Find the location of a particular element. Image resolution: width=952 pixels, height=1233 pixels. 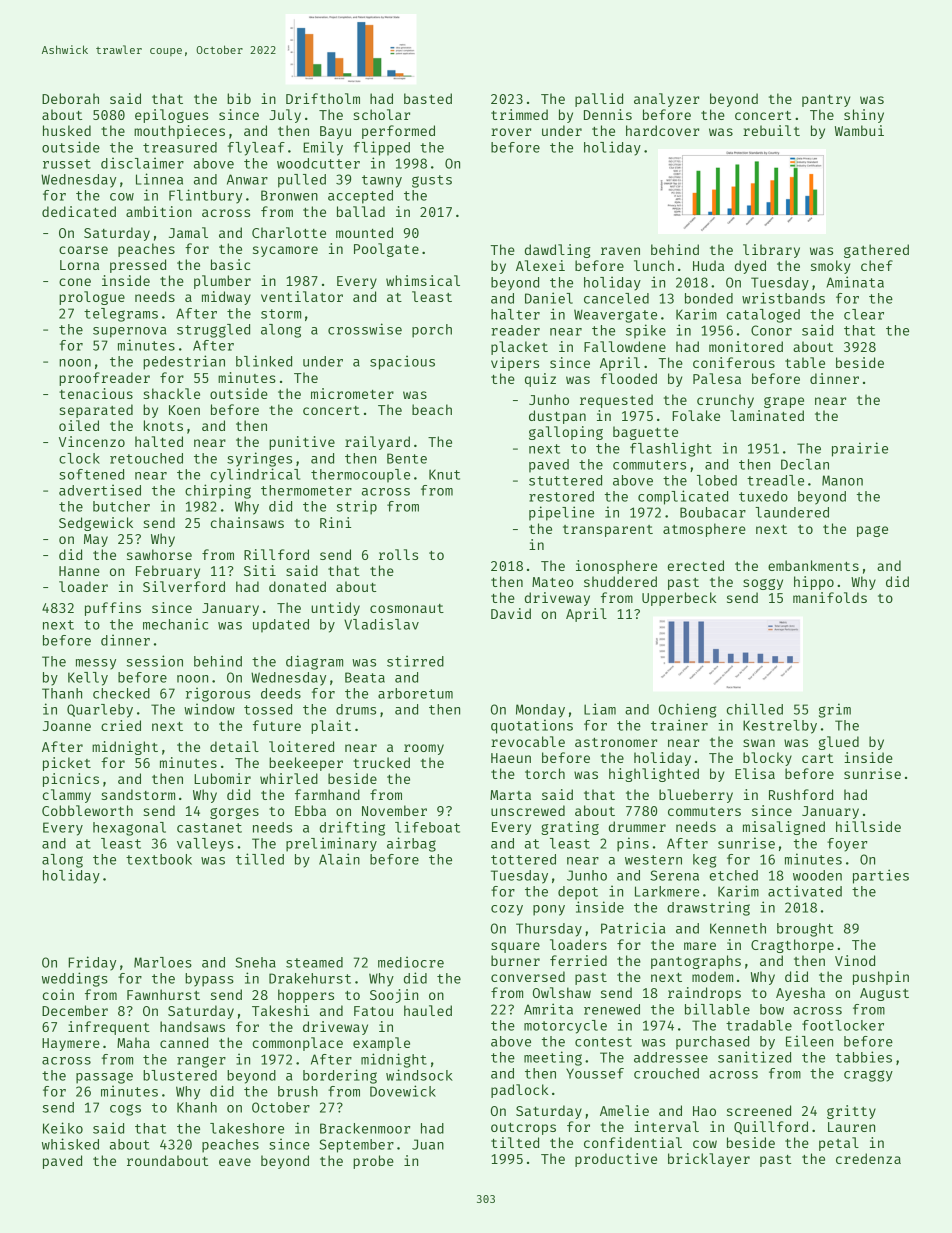

pantry is located at coordinates (826, 101).
